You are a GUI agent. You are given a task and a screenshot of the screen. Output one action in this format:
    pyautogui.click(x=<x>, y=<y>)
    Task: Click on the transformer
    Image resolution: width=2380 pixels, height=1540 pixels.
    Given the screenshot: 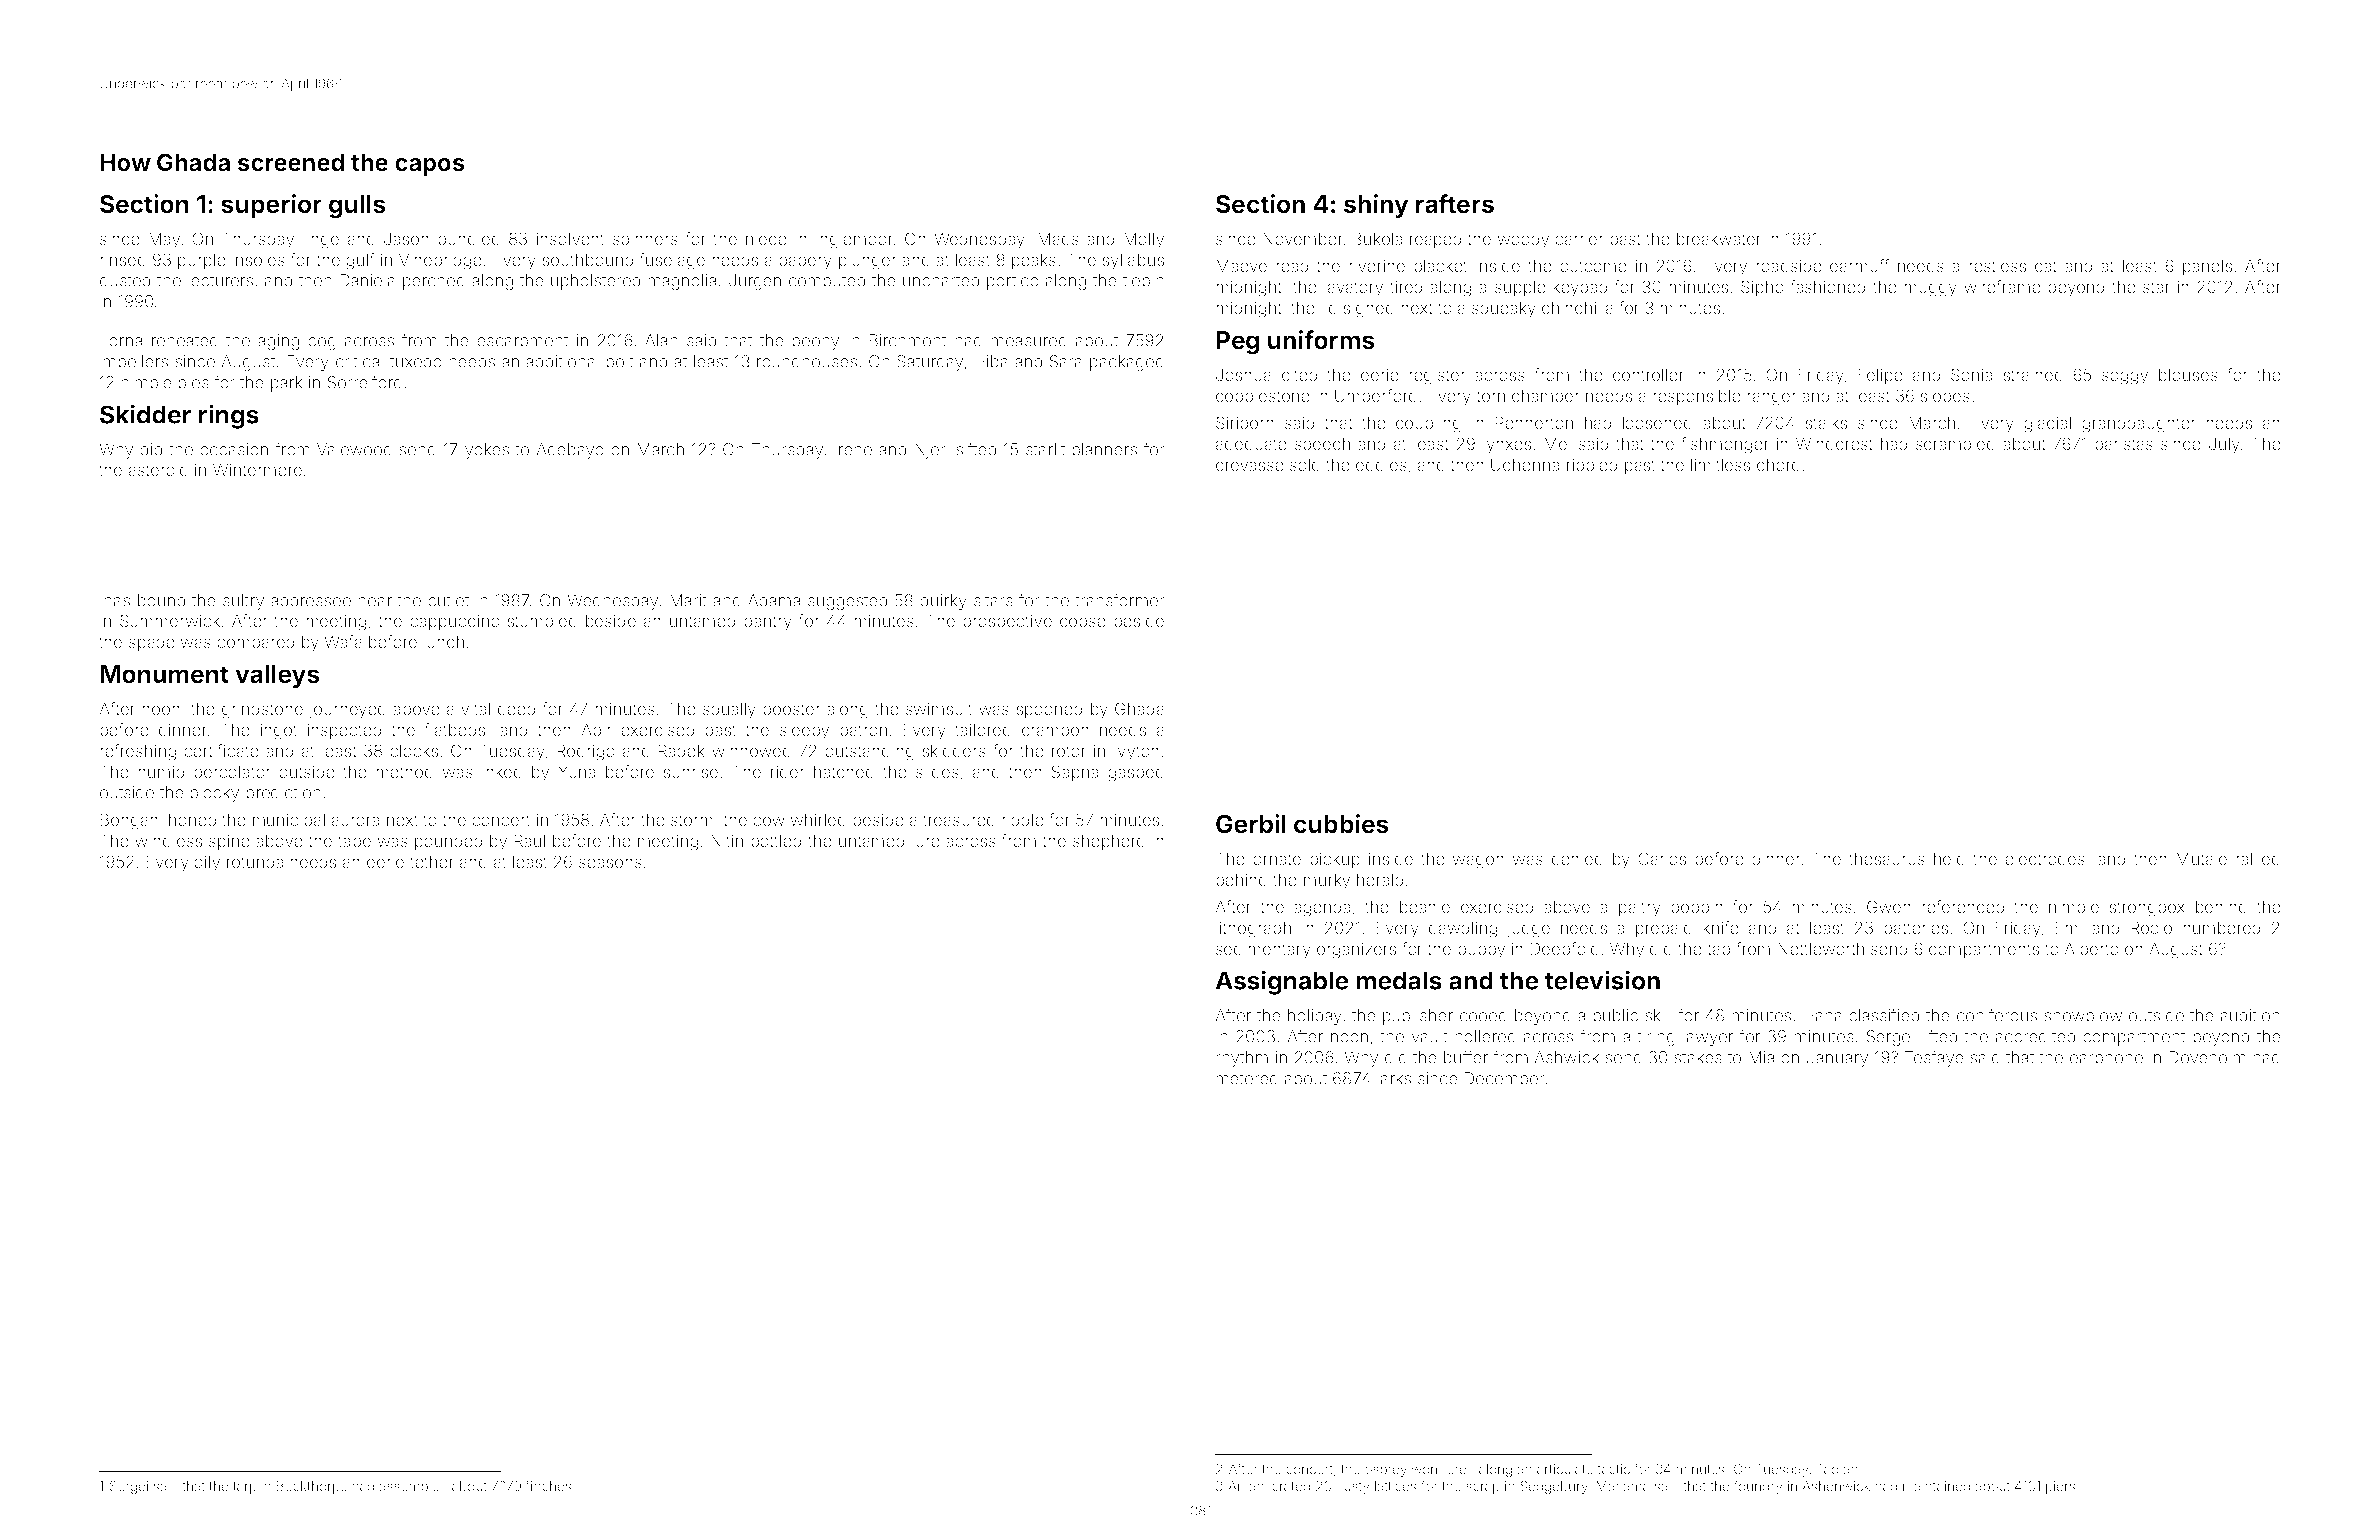 What is the action you would take?
    pyautogui.click(x=1120, y=600)
